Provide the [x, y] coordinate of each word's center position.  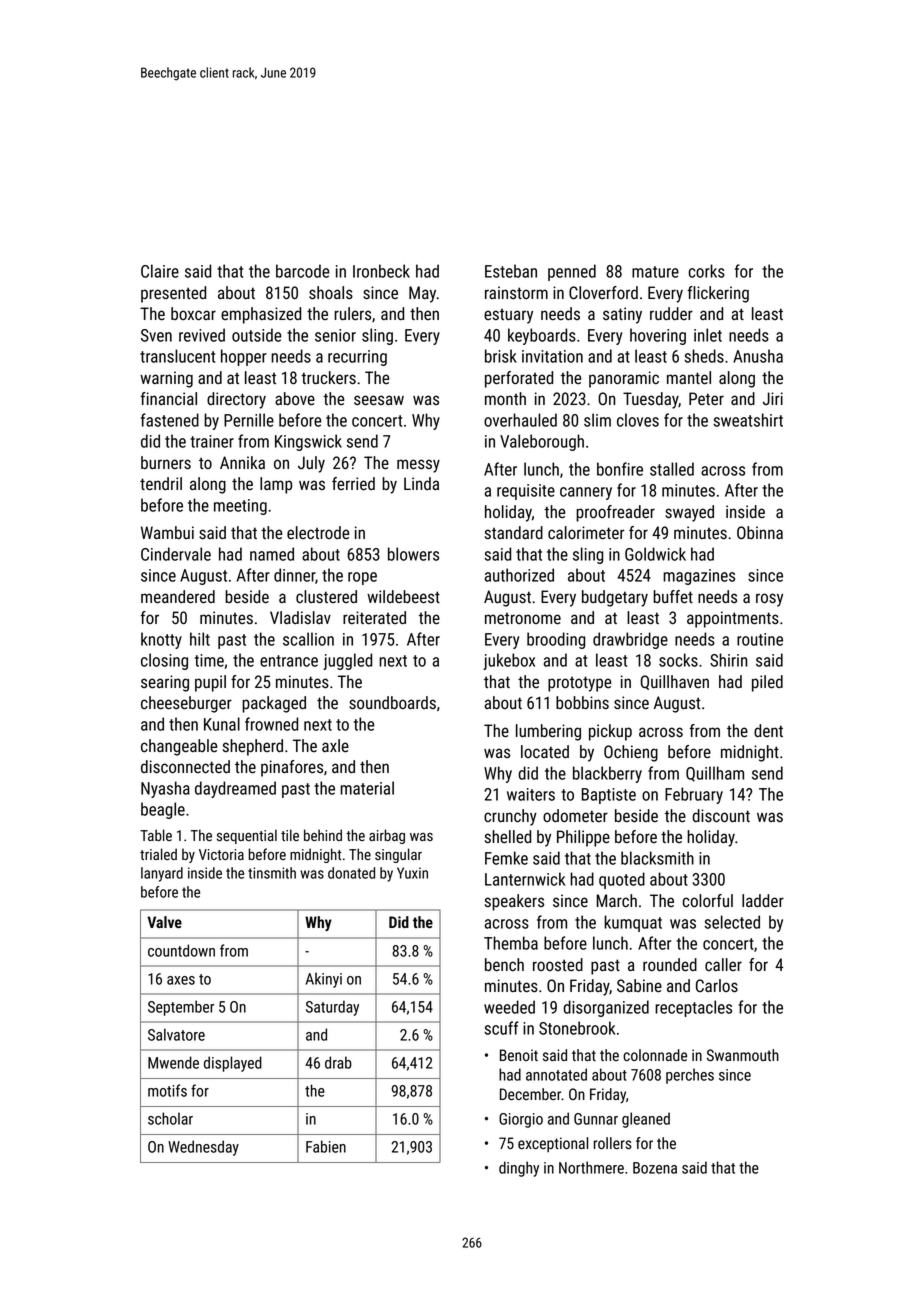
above [295, 399]
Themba [511, 943]
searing [165, 683]
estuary [508, 316]
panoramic [624, 379]
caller [723, 964]
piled [767, 683]
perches [690, 1076]
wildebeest [403, 597]
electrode [318, 532]
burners [166, 463]
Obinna [760, 532]
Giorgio [521, 1120]
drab [338, 1062]
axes [181, 980]
